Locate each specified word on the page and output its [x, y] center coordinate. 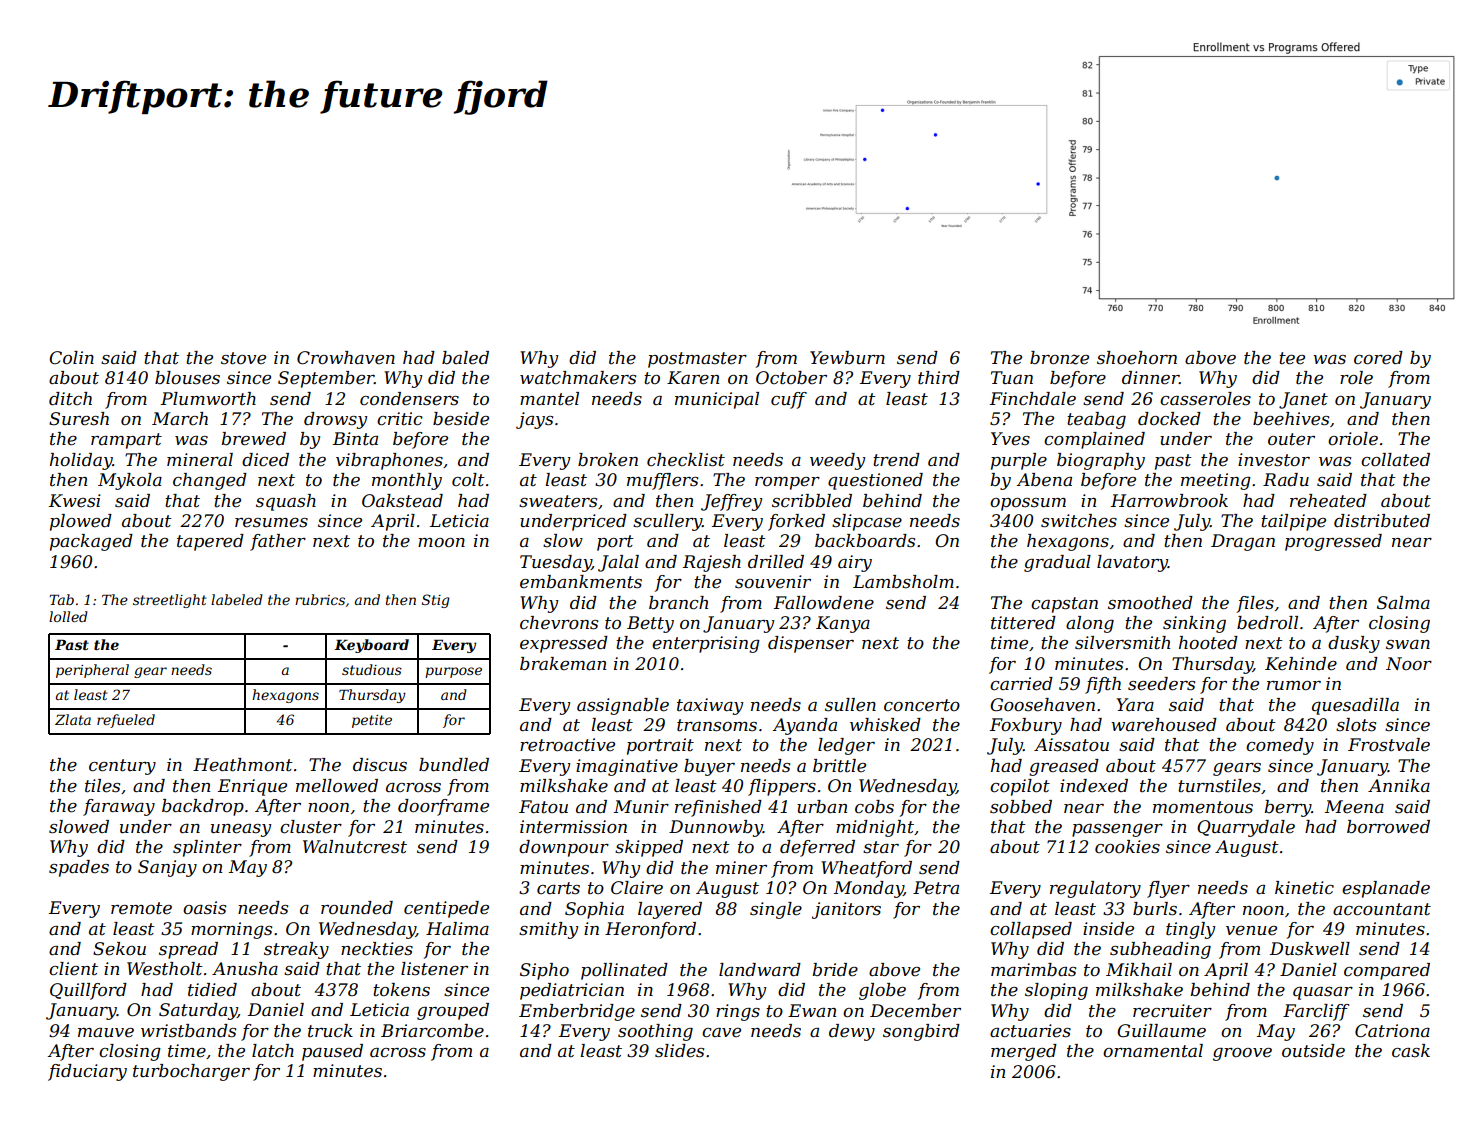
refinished [718, 808]
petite [372, 721]
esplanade [1386, 889]
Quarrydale [1246, 828]
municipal [717, 400]
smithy [548, 930]
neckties [377, 949]
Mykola [130, 481]
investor [1274, 460]
